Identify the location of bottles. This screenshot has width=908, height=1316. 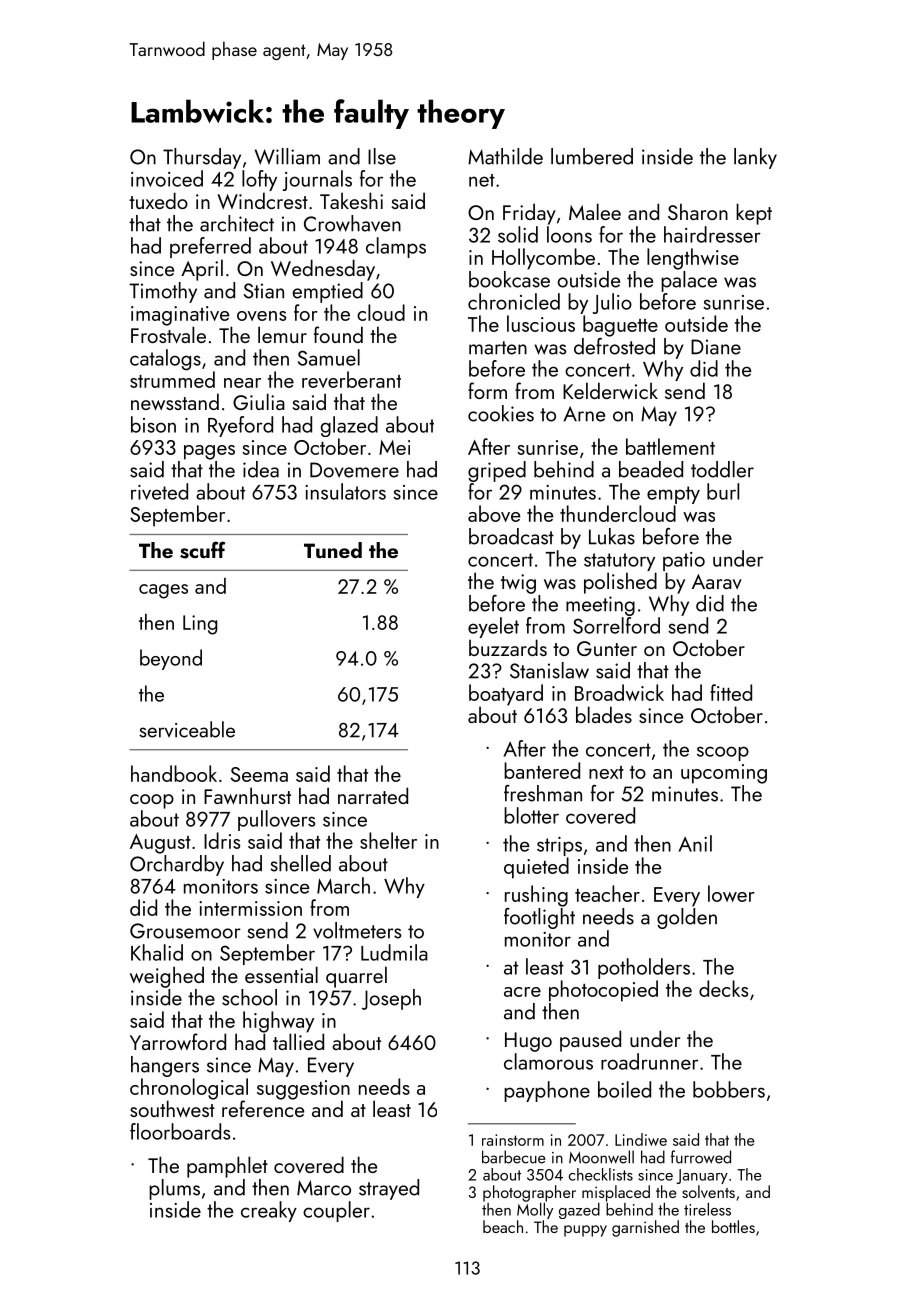
(733, 1226).
